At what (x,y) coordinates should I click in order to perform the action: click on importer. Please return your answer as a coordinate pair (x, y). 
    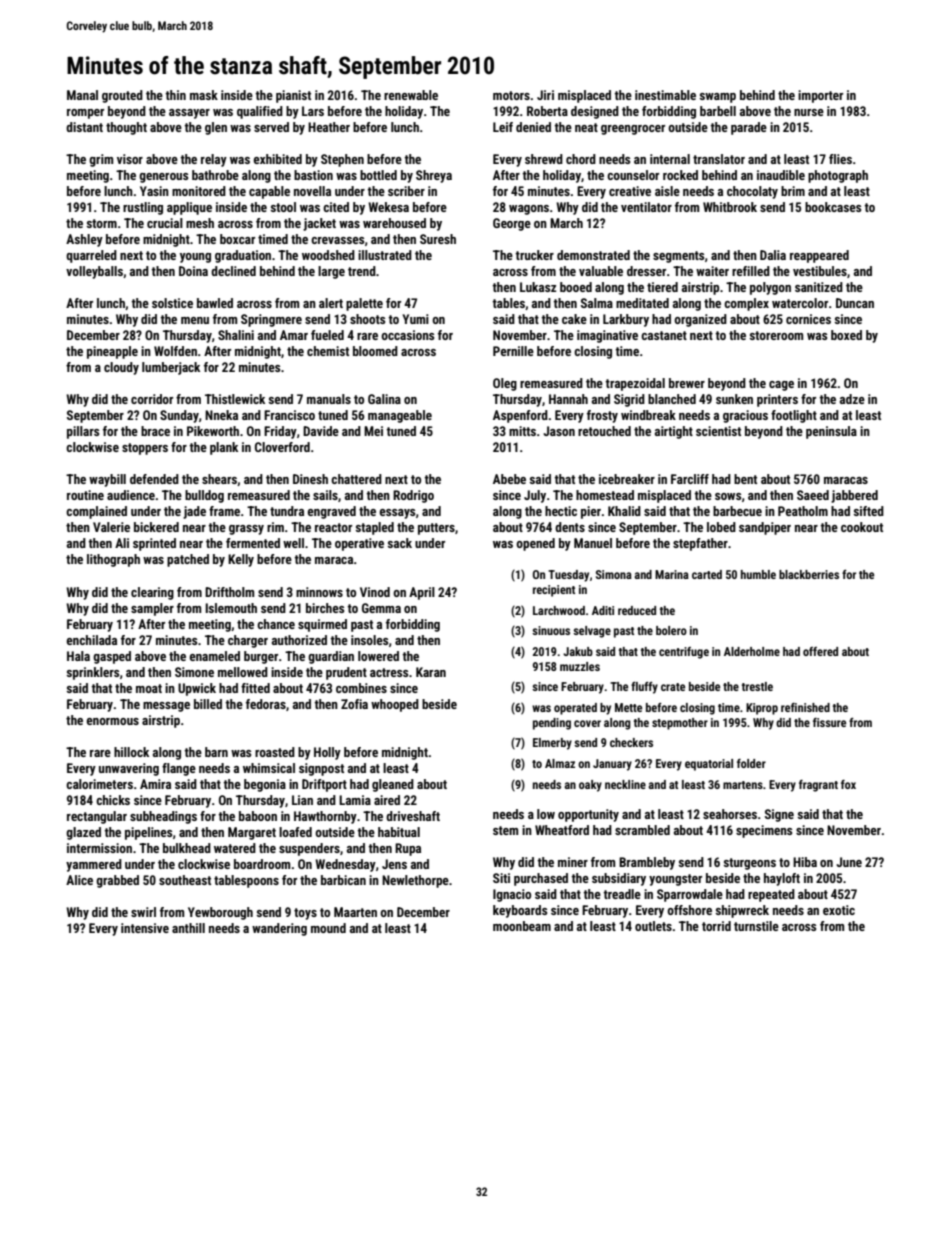
    Looking at the image, I should click on (820, 96).
